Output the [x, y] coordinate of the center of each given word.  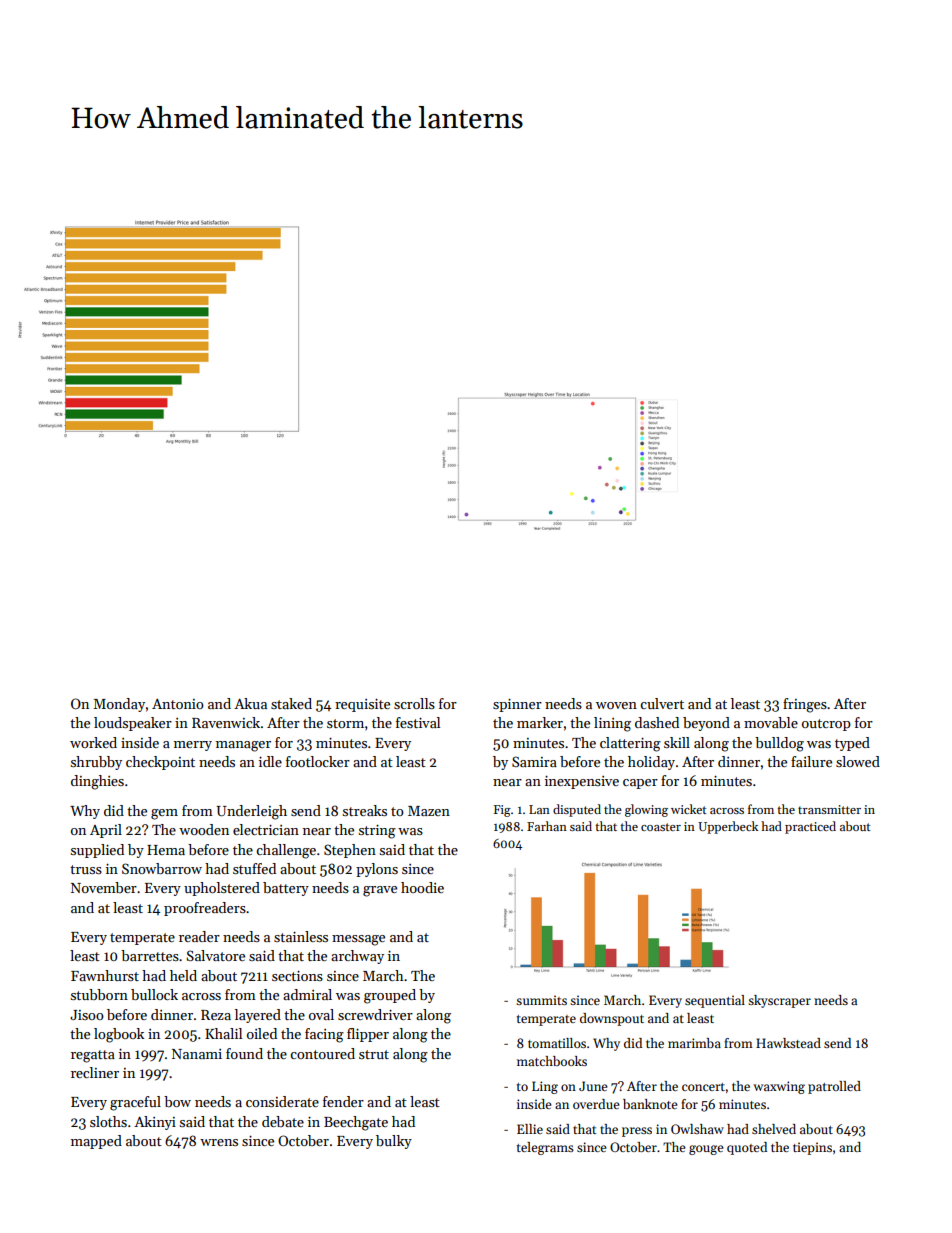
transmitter [829, 809]
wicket [689, 809]
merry [193, 746]
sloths [108, 1121]
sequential [715, 1001]
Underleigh [251, 812]
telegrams [545, 1148]
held [183, 975]
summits [541, 1000]
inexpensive [582, 782]
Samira [534, 761]
